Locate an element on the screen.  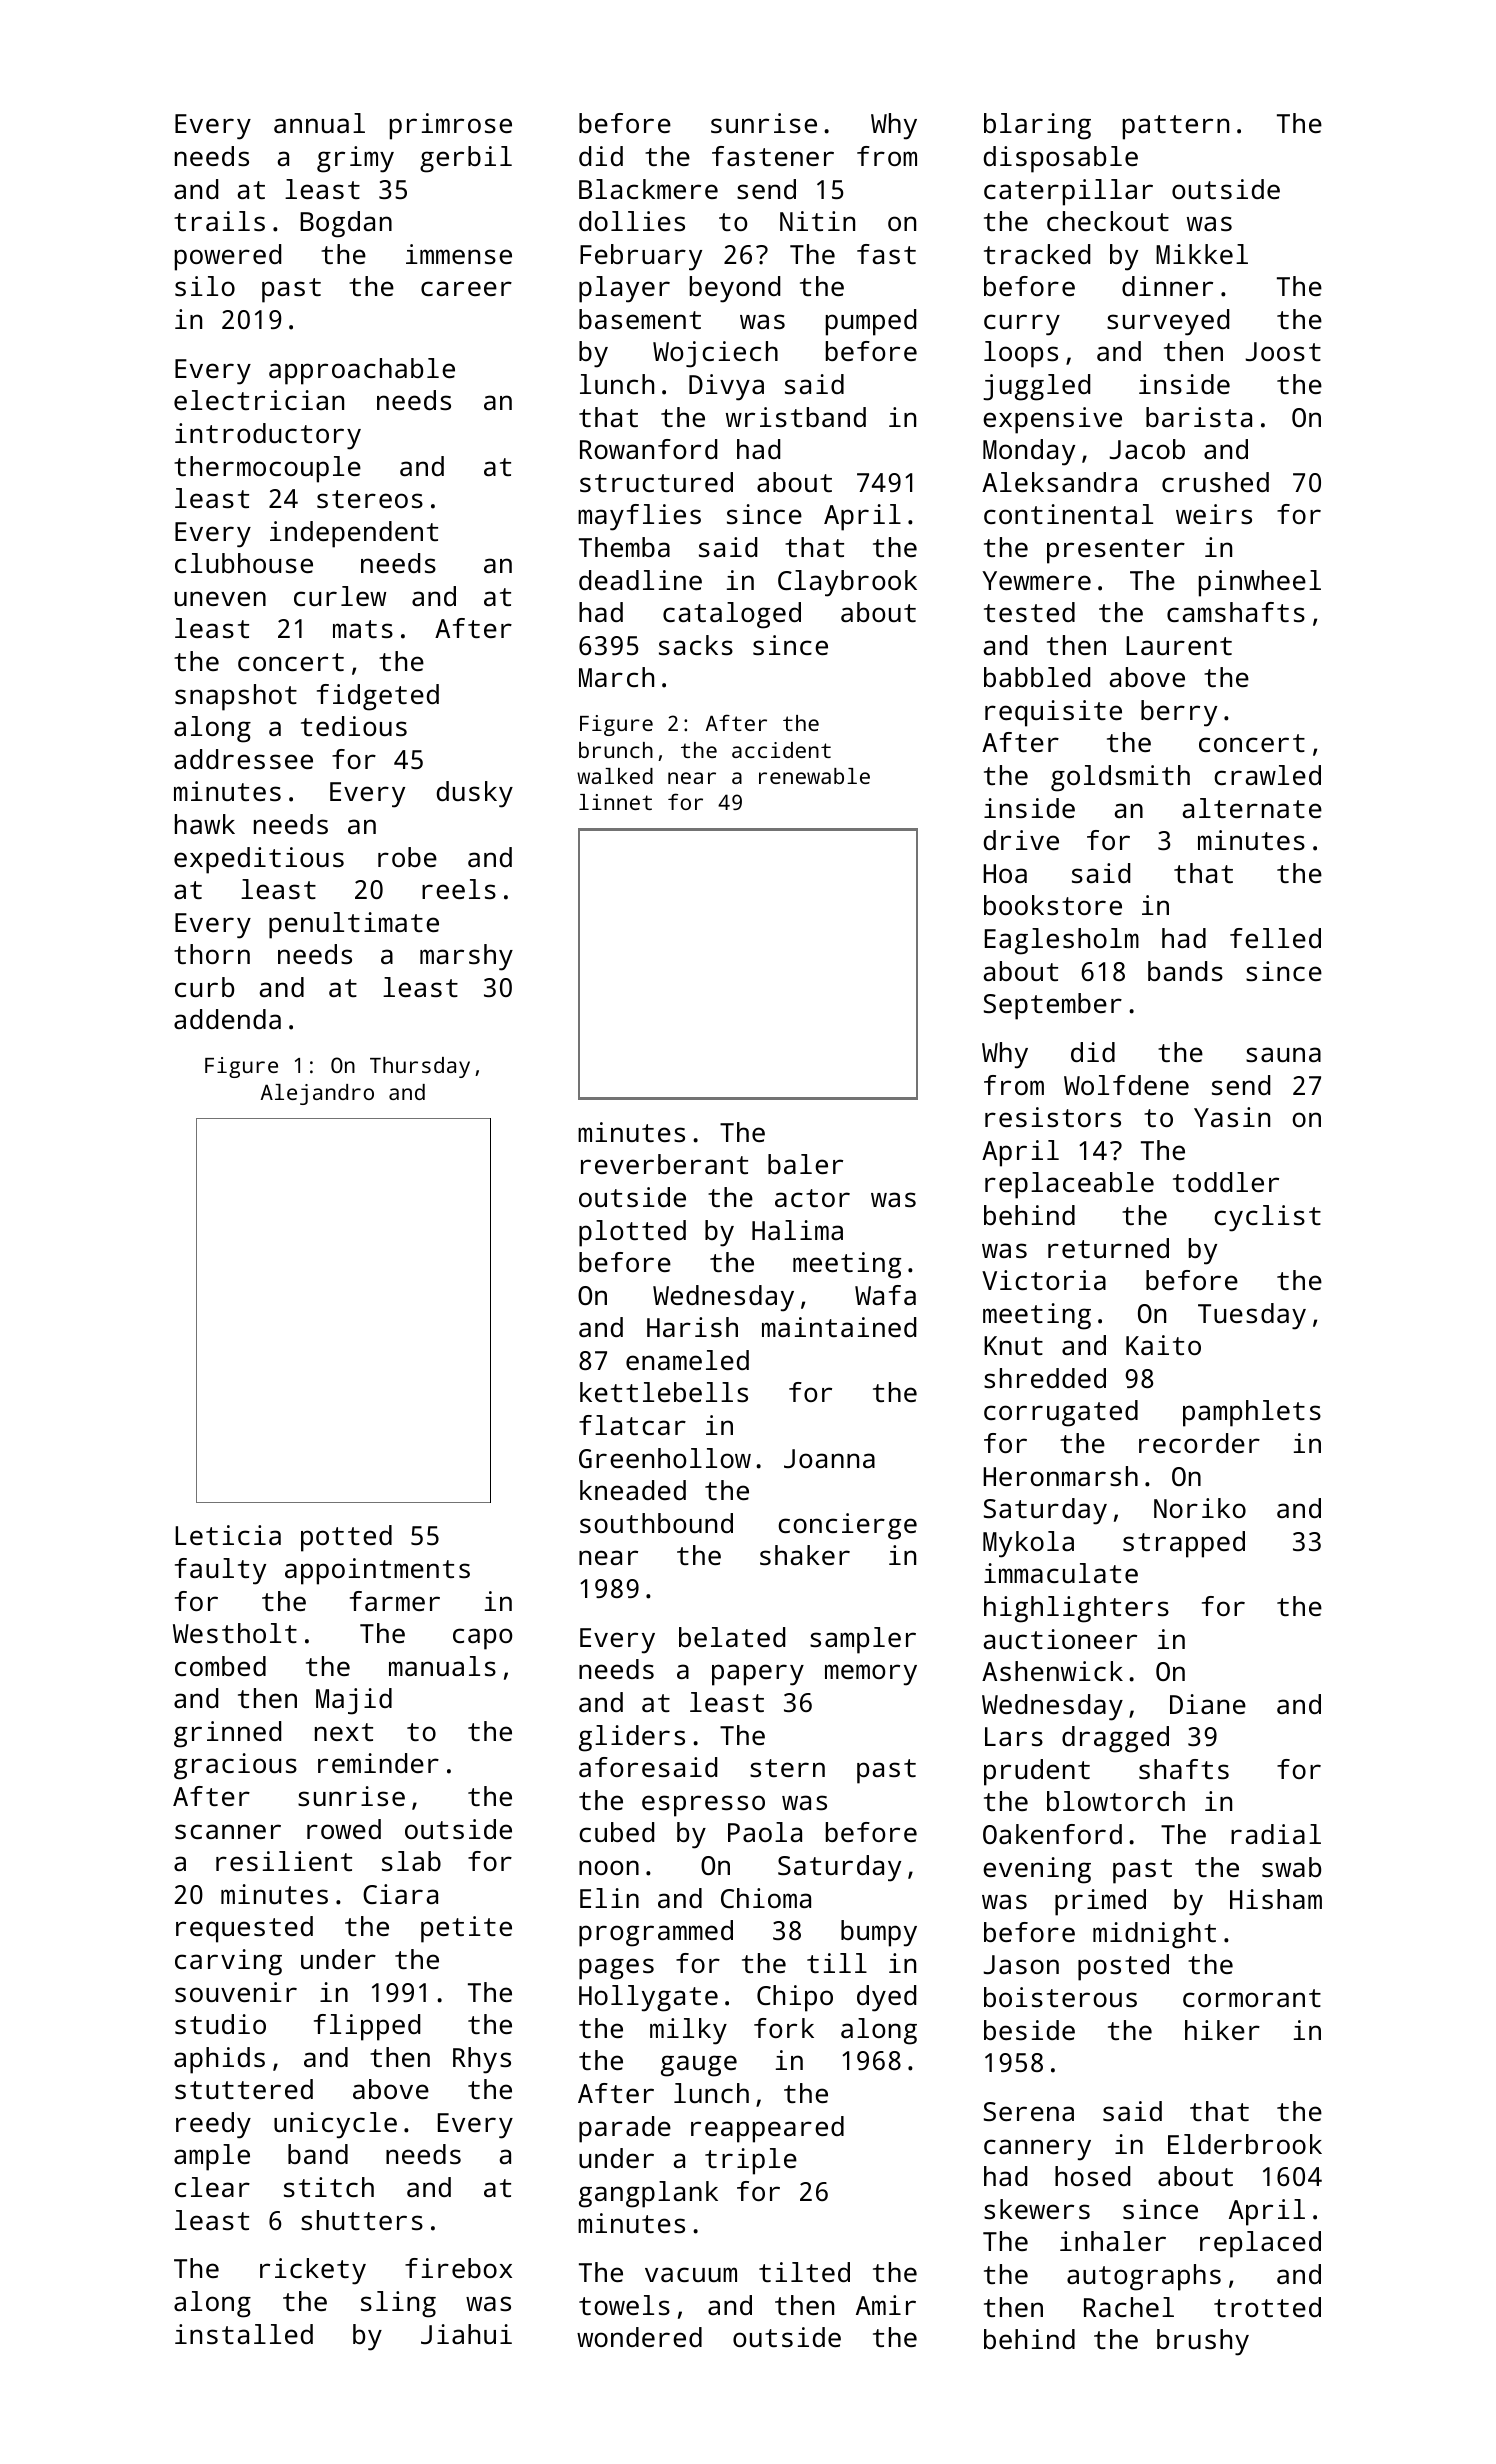
stitch is located at coordinates (329, 2187).
